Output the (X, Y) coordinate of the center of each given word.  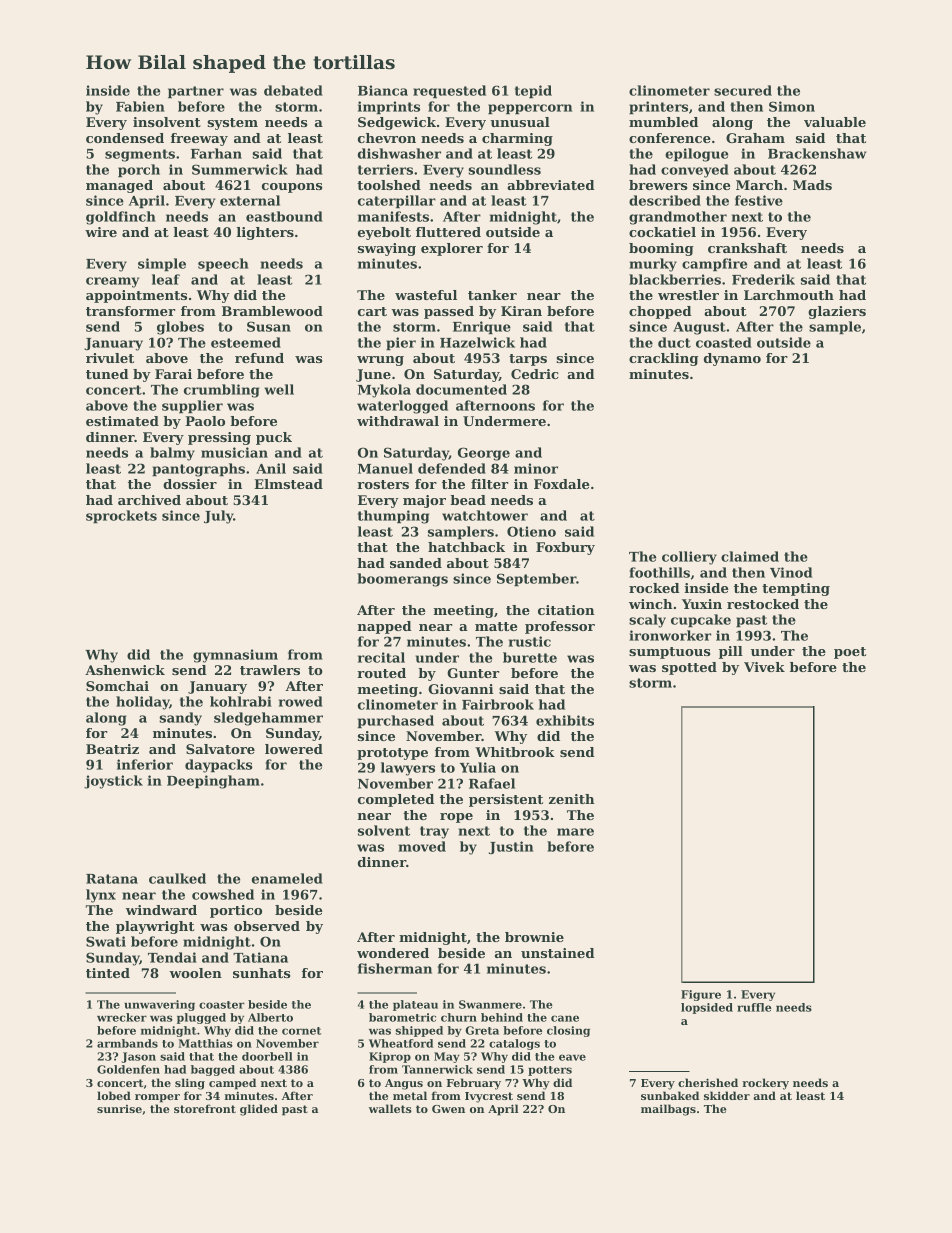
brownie (534, 937)
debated (293, 90)
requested (449, 92)
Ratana (112, 879)
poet (850, 653)
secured (743, 90)
